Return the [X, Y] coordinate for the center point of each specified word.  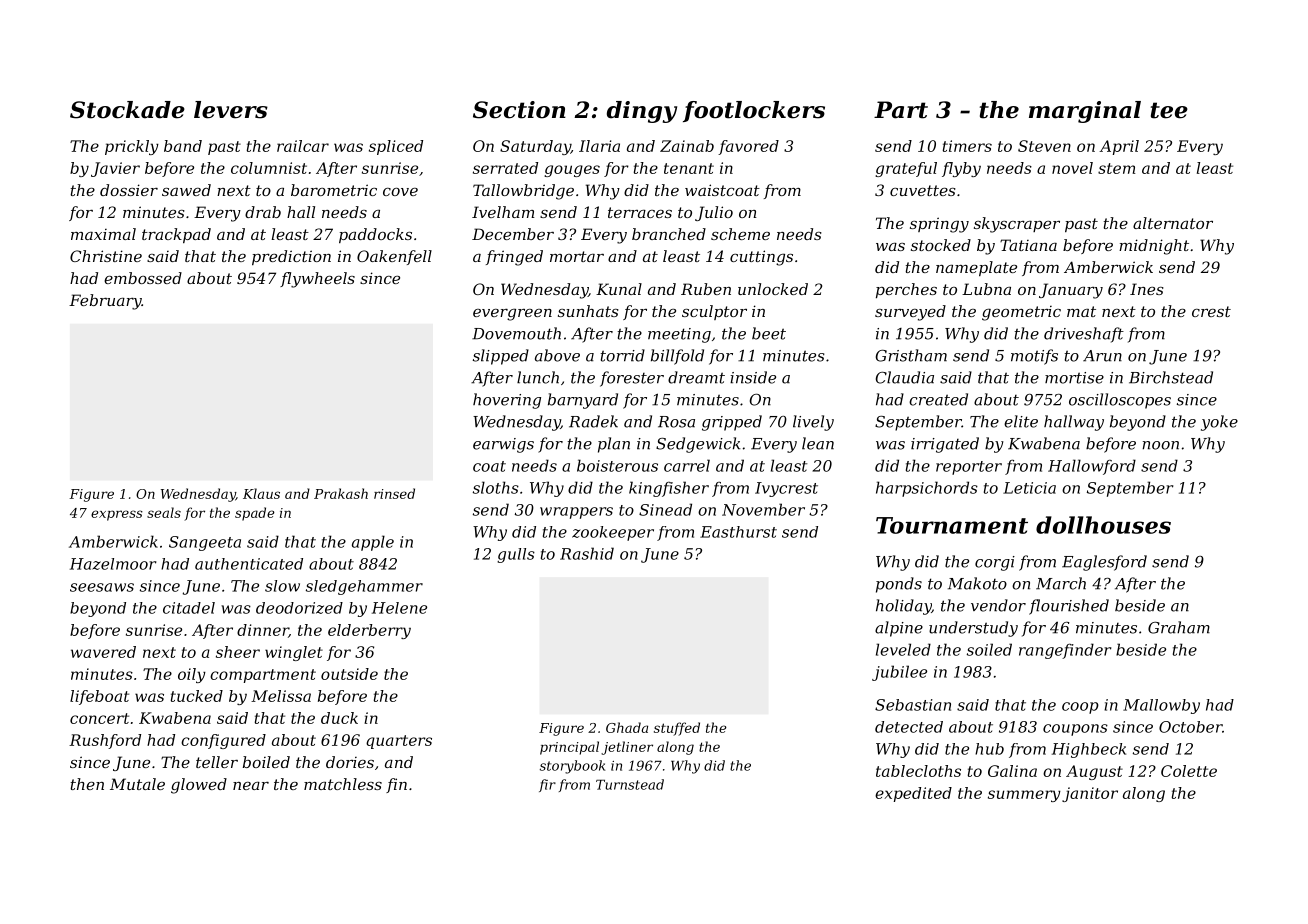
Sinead [665, 509]
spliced [396, 147]
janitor [1090, 794]
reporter [969, 468]
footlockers [754, 111]
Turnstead [630, 784]
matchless [343, 784]
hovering [507, 401]
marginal [1085, 112]
